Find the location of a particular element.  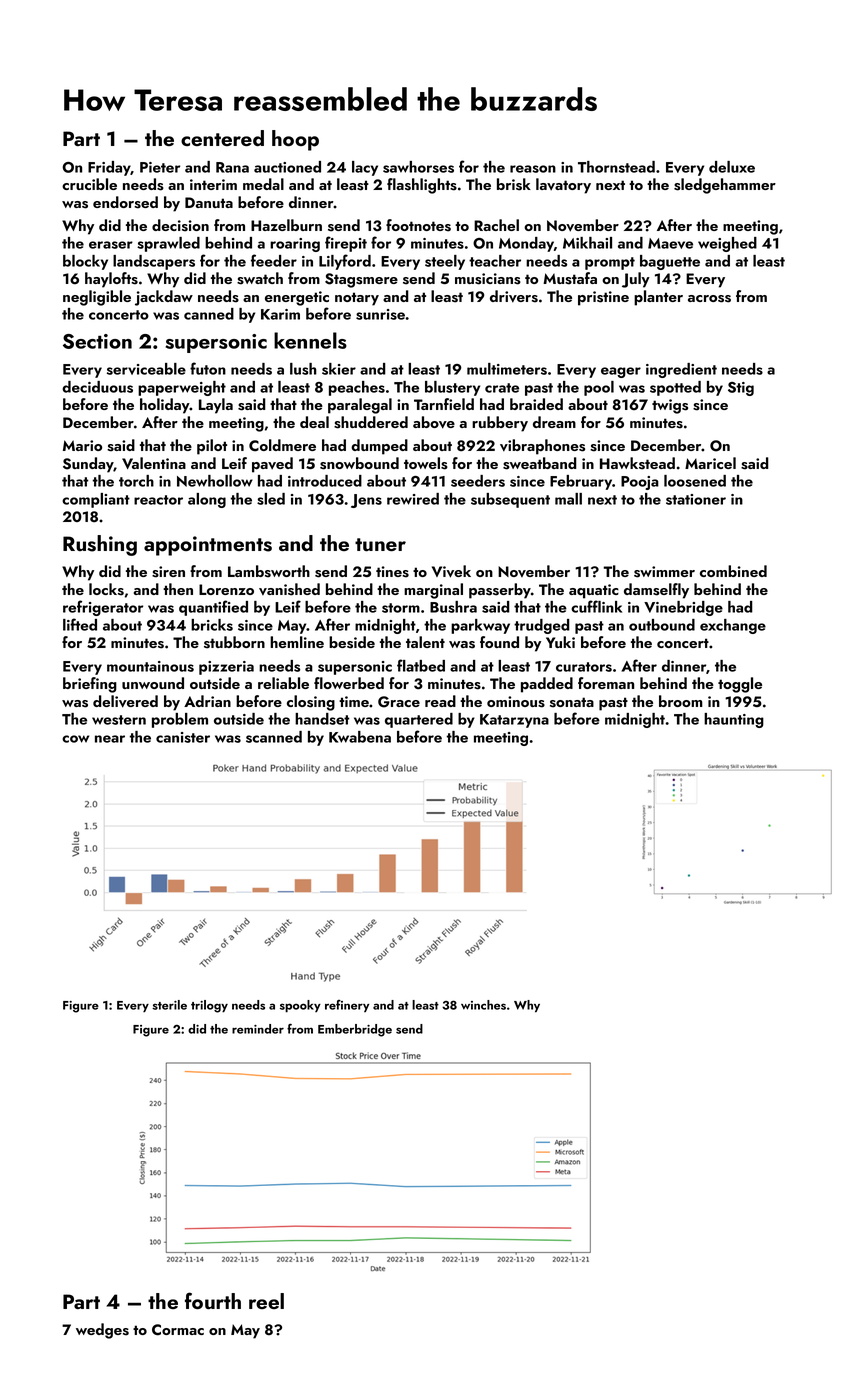

footnotes is located at coordinates (418, 225).
